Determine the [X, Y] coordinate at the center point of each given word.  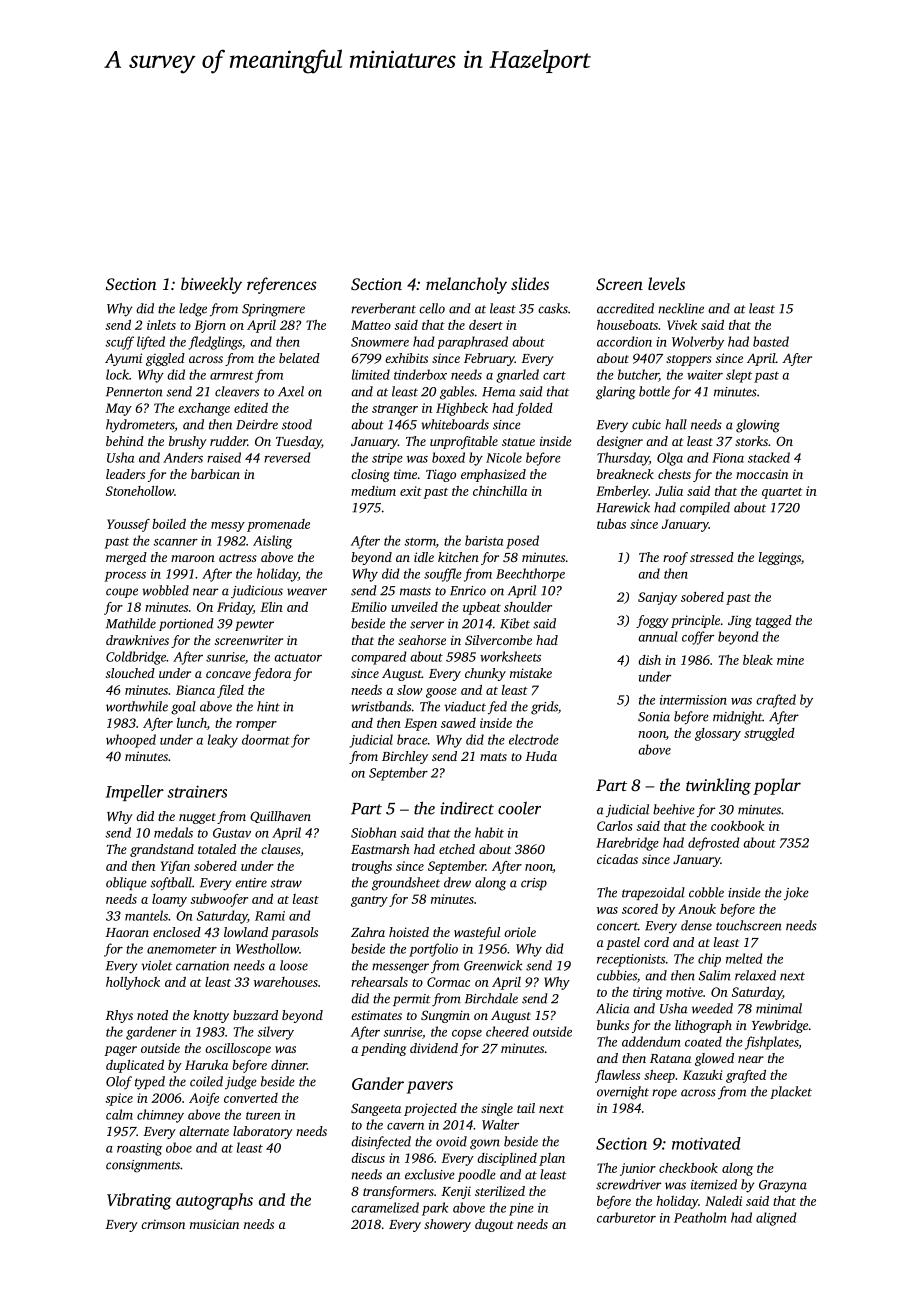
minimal [779, 1008]
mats [493, 757]
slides [530, 283]
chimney [160, 1116]
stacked [769, 457]
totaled [217, 849]
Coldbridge [136, 658]
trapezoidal [653, 893]
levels [666, 283]
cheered [507, 1031]
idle [424, 557]
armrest [232, 375]
